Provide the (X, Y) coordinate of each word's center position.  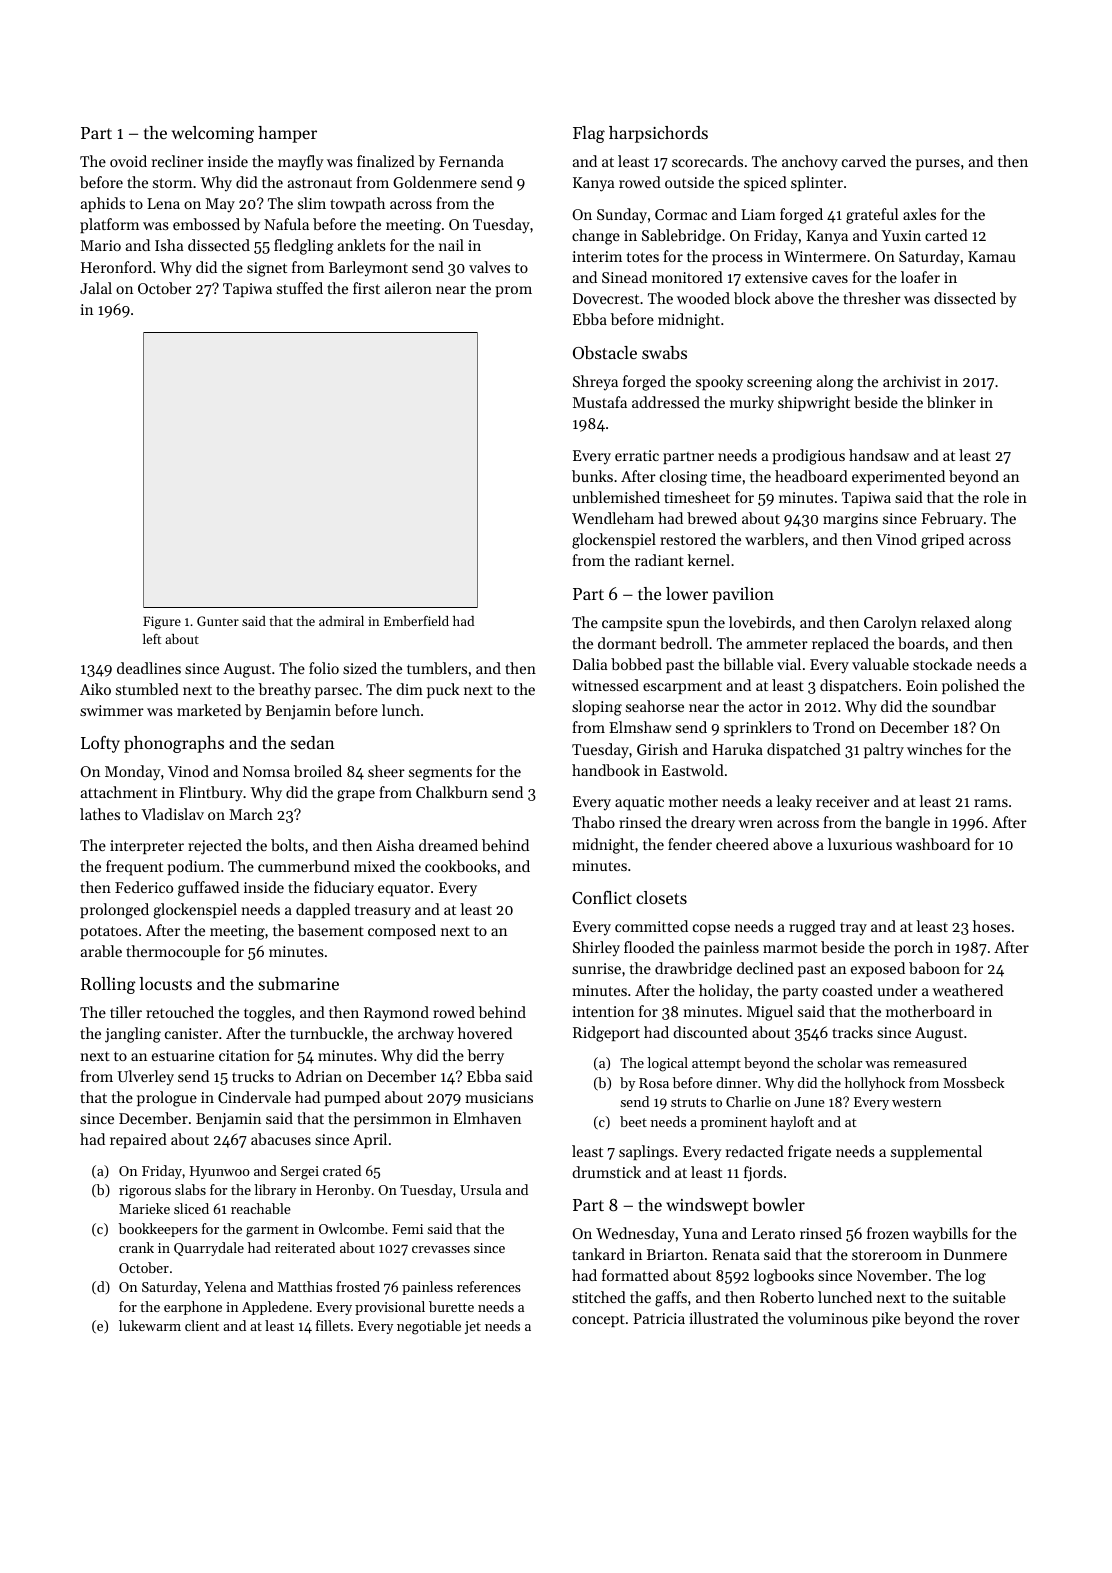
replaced (840, 644)
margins (850, 520)
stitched (599, 1297)
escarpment (682, 687)
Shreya (595, 383)
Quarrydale (209, 1249)
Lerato (773, 1233)
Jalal (96, 288)
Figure (162, 622)
